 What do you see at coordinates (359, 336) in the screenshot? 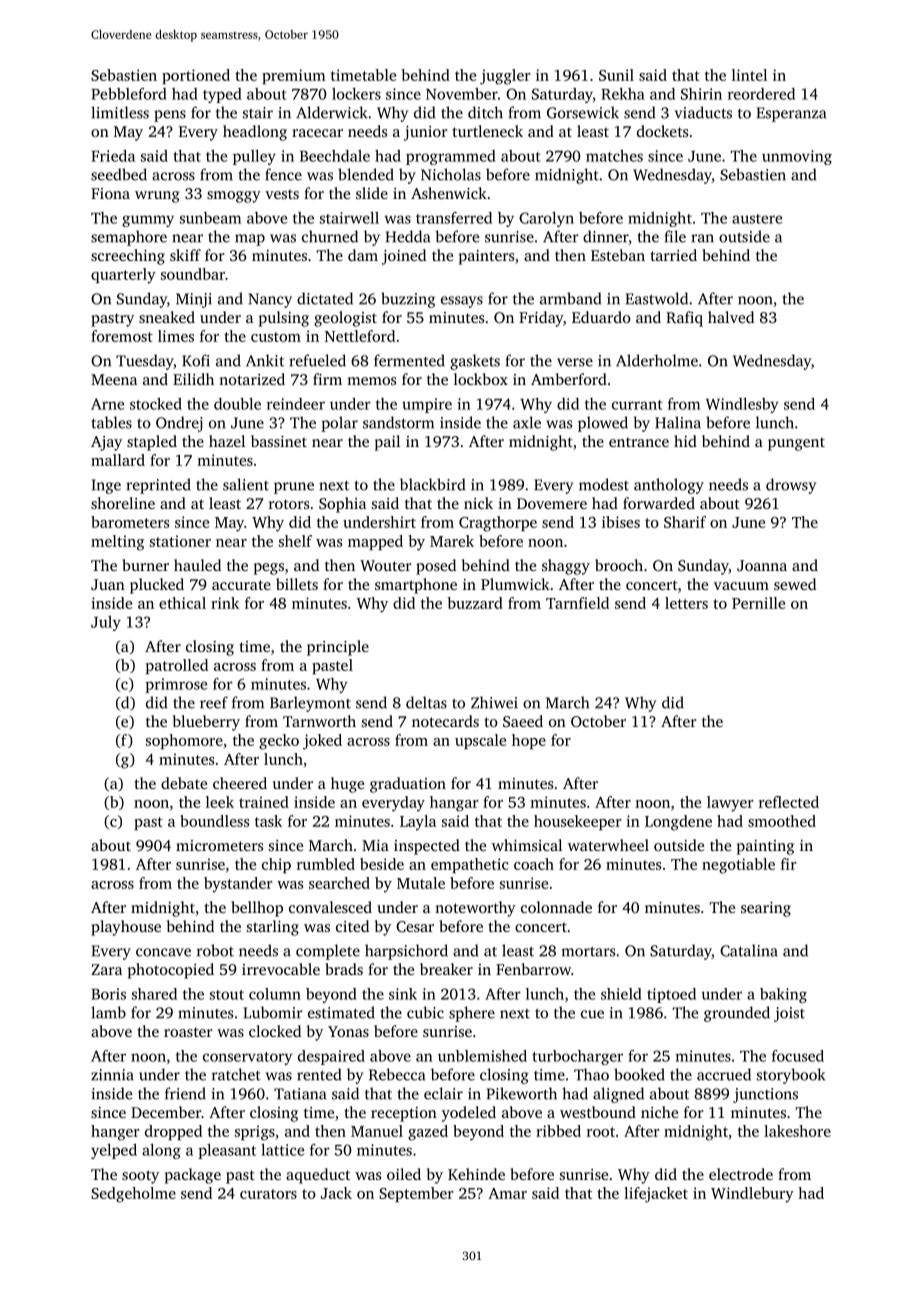
I see `Nettleford` at bounding box center [359, 336].
